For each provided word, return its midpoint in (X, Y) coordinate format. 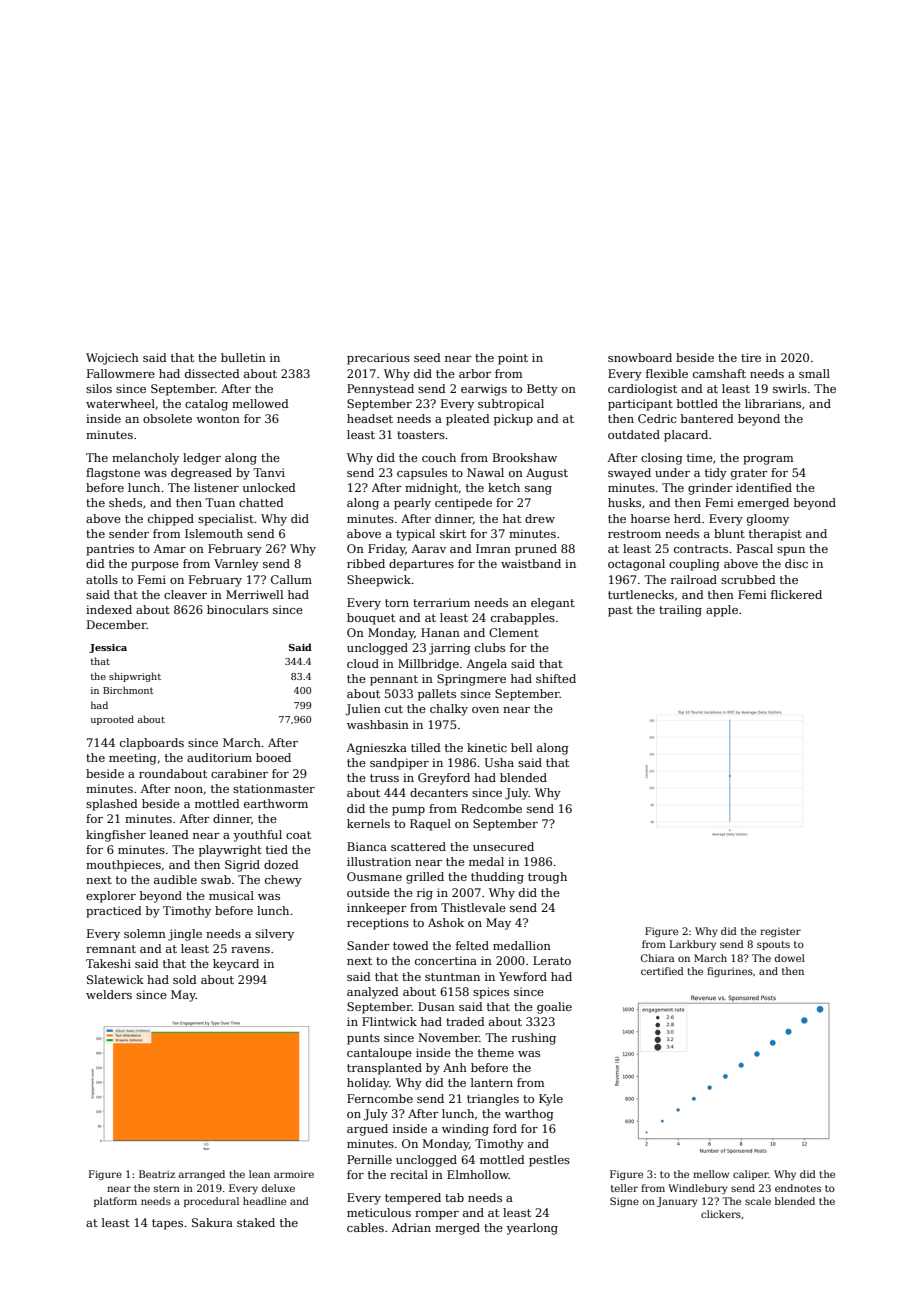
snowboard (640, 357)
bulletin (243, 357)
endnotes (798, 1188)
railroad (694, 579)
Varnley (236, 565)
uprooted (112, 720)
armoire (294, 1174)
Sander (368, 945)
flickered (796, 594)
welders (109, 994)
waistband (531, 563)
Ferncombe (380, 1098)
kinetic (487, 747)
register (780, 932)
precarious (378, 359)
